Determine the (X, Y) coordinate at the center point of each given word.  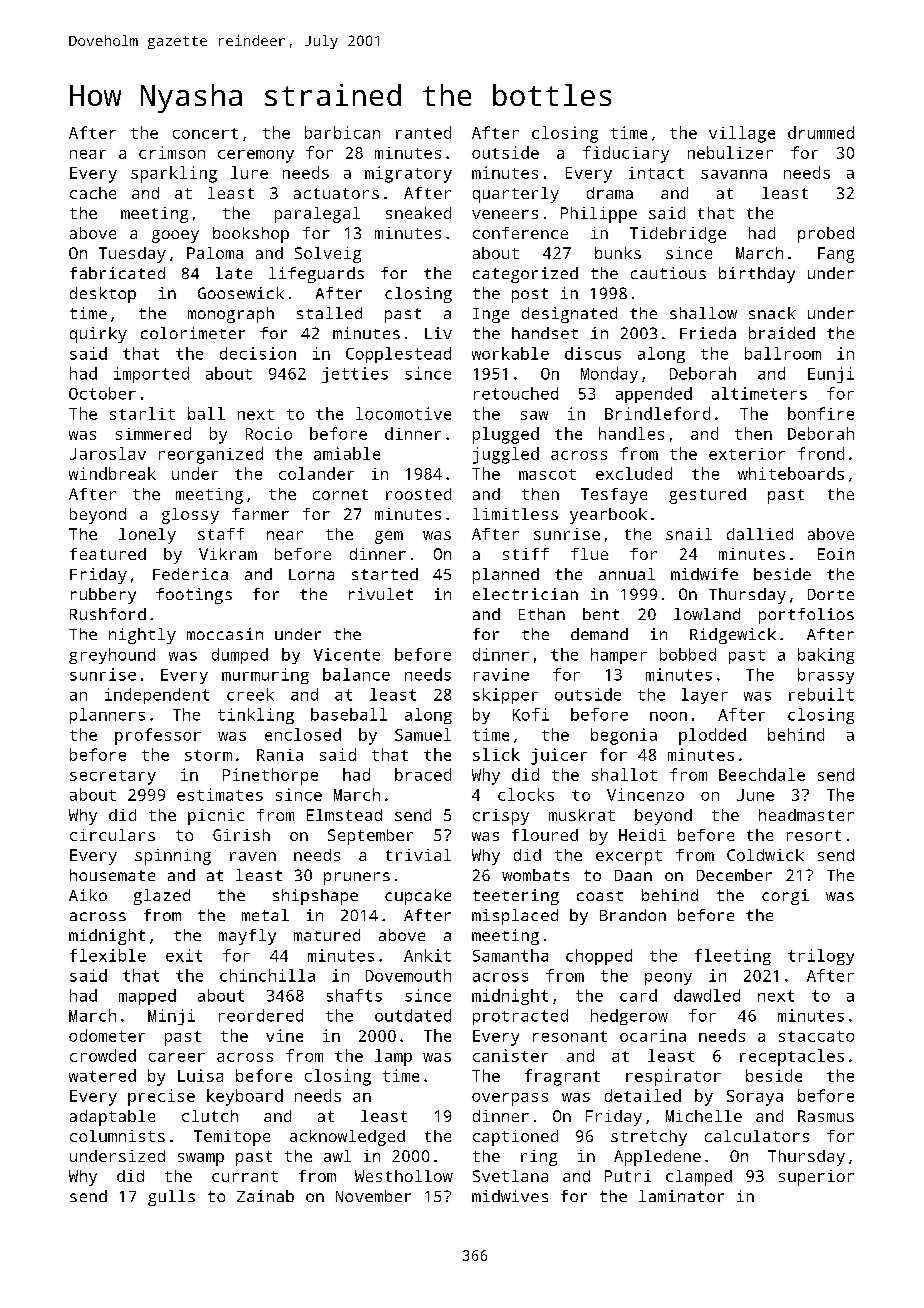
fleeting (733, 957)
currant (245, 1176)
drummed (821, 132)
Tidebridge (678, 235)
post (530, 295)
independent (157, 696)
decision (258, 353)
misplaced (515, 917)
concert (205, 133)
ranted (423, 132)
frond (821, 453)
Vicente (347, 654)
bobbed (688, 654)
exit (184, 955)
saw (534, 415)
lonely (147, 536)
